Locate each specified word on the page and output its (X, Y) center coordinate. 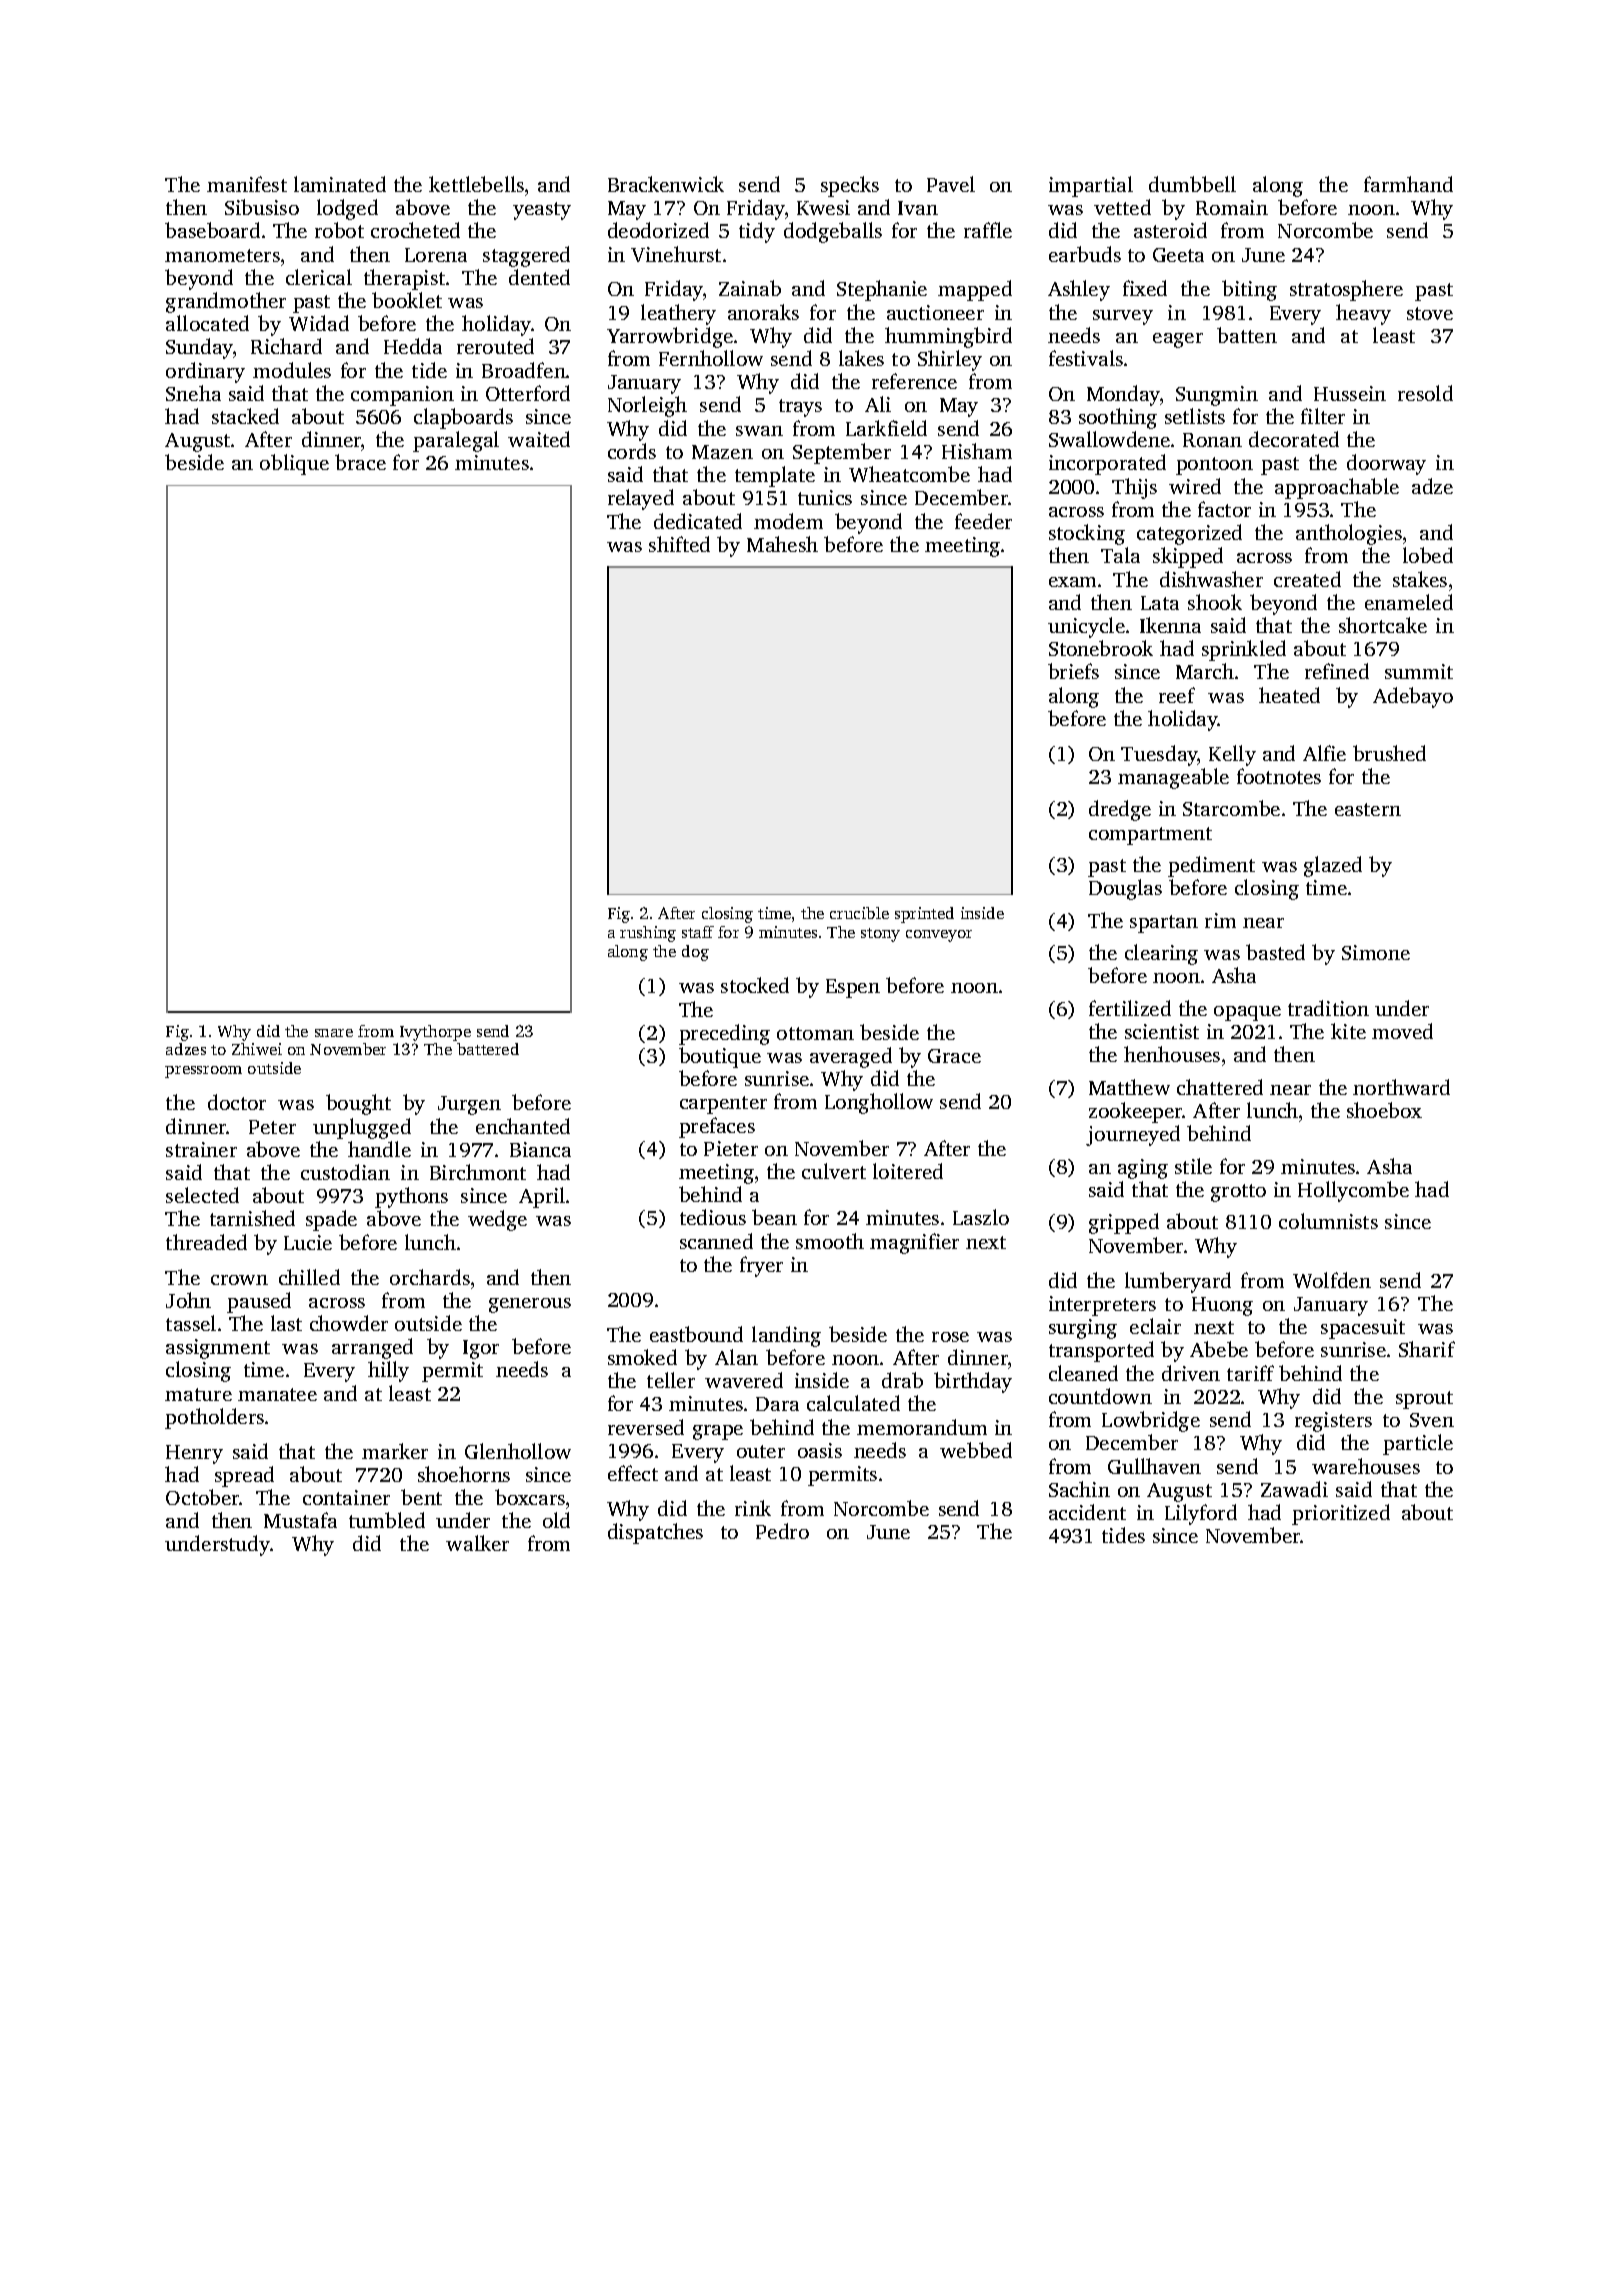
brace (360, 462)
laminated (340, 184)
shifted (679, 544)
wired (1195, 486)
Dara (777, 1404)
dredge (1120, 810)
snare (334, 1033)
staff (698, 932)
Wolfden (1332, 1280)
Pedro (782, 1531)
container (346, 1497)
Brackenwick (666, 184)
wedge (497, 1220)
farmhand (1408, 184)
